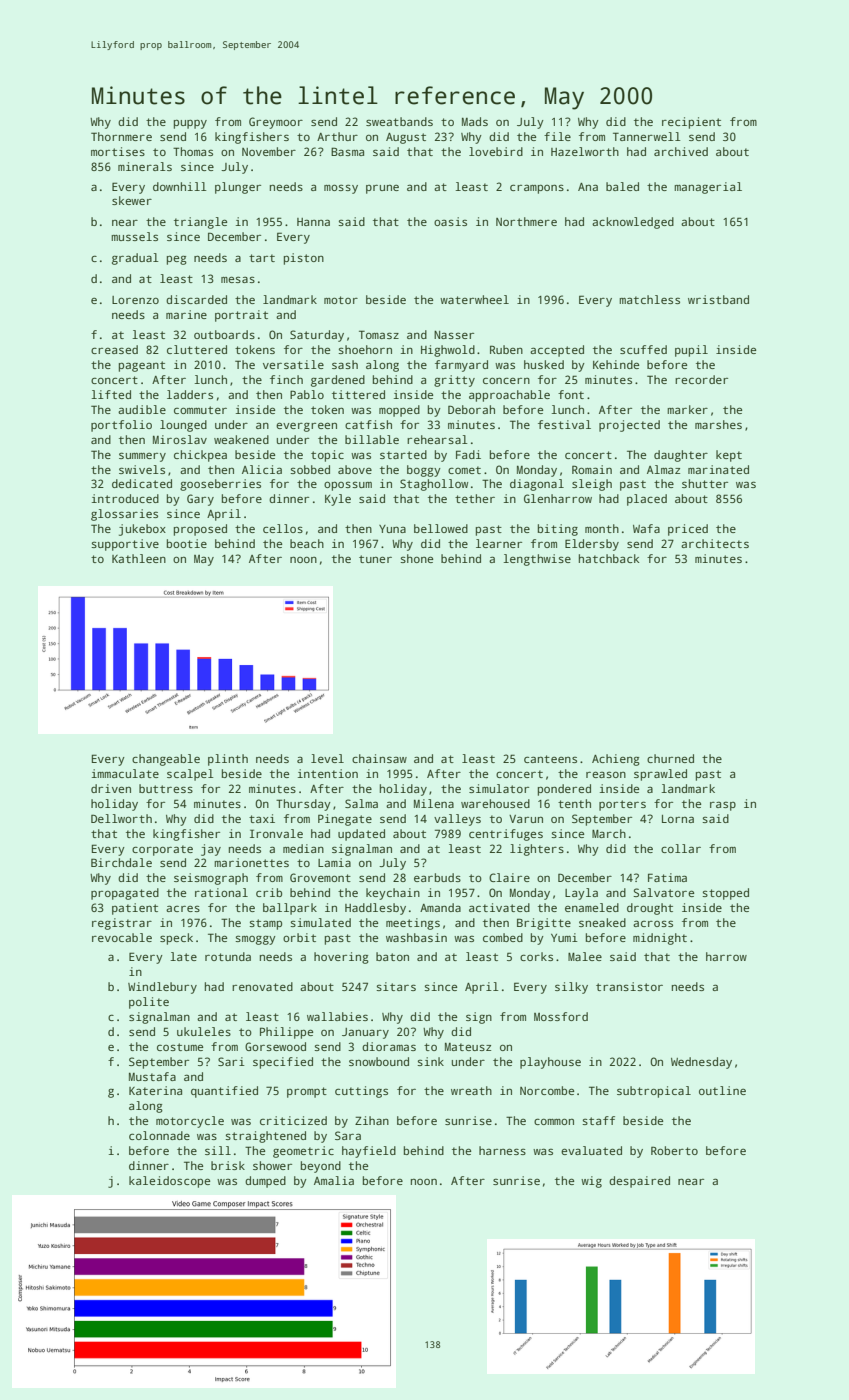 This screenshot has height=1400, width=849. Describe the element at coordinates (375, 559) in the screenshot. I see `tuner` at that location.
